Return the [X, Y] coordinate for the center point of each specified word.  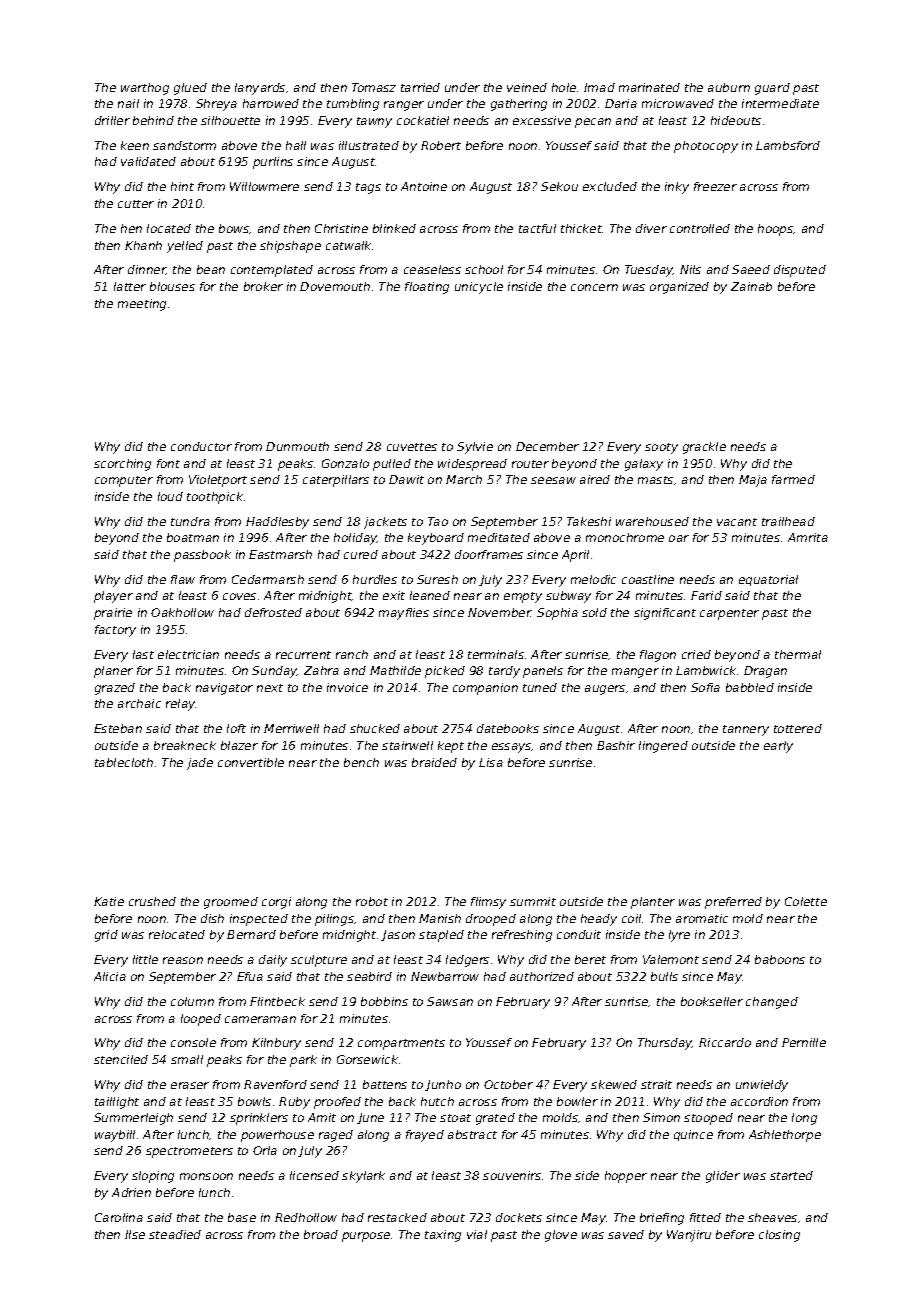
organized [679, 288]
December [547, 446]
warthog [145, 89]
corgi [276, 903]
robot [372, 901]
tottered [798, 728]
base [242, 1217]
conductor [201, 446]
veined [527, 87]
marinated [649, 87]
